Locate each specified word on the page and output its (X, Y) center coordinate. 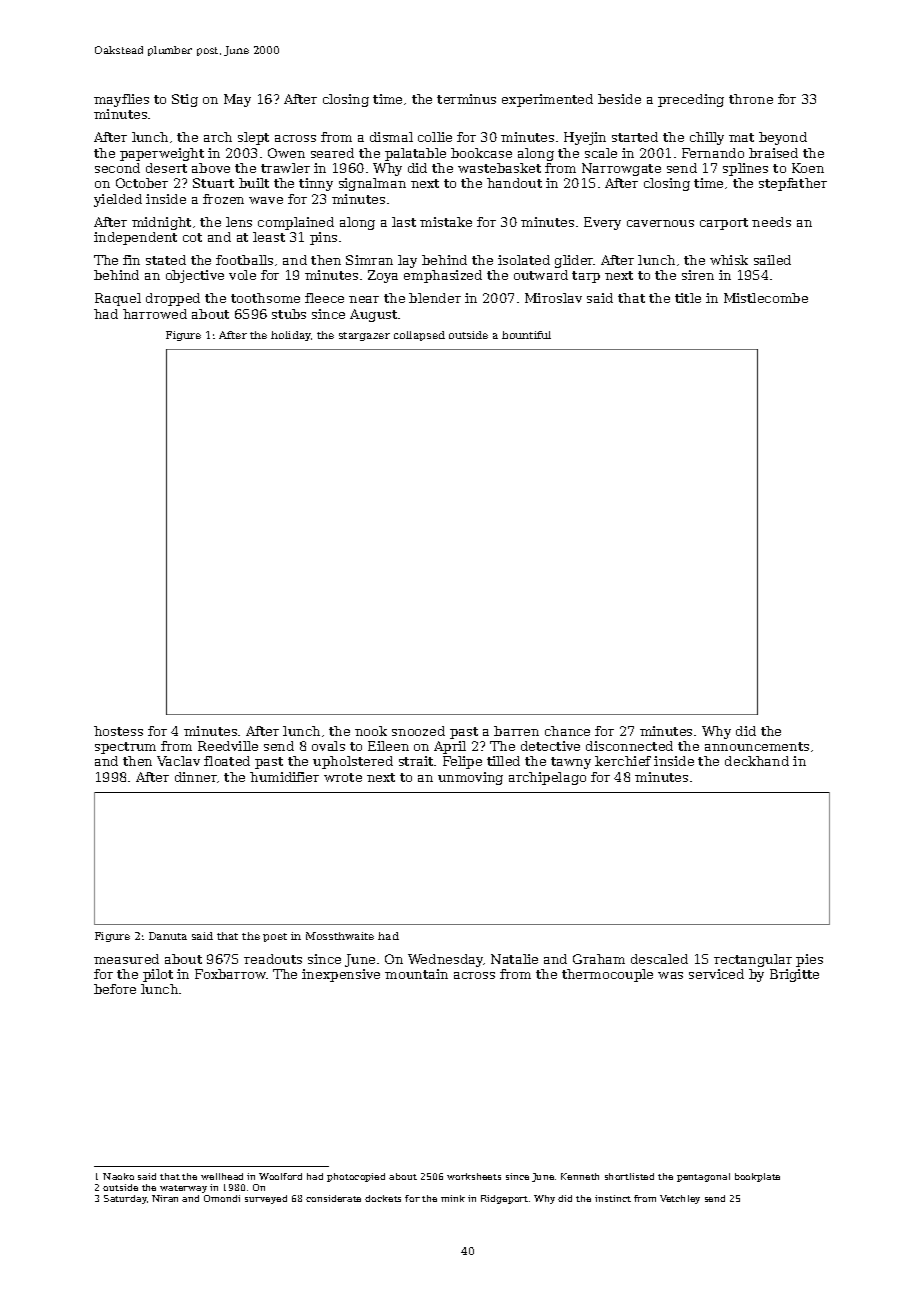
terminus (466, 99)
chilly (707, 138)
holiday (291, 336)
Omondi (222, 1198)
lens (239, 222)
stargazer (364, 336)
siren (698, 275)
